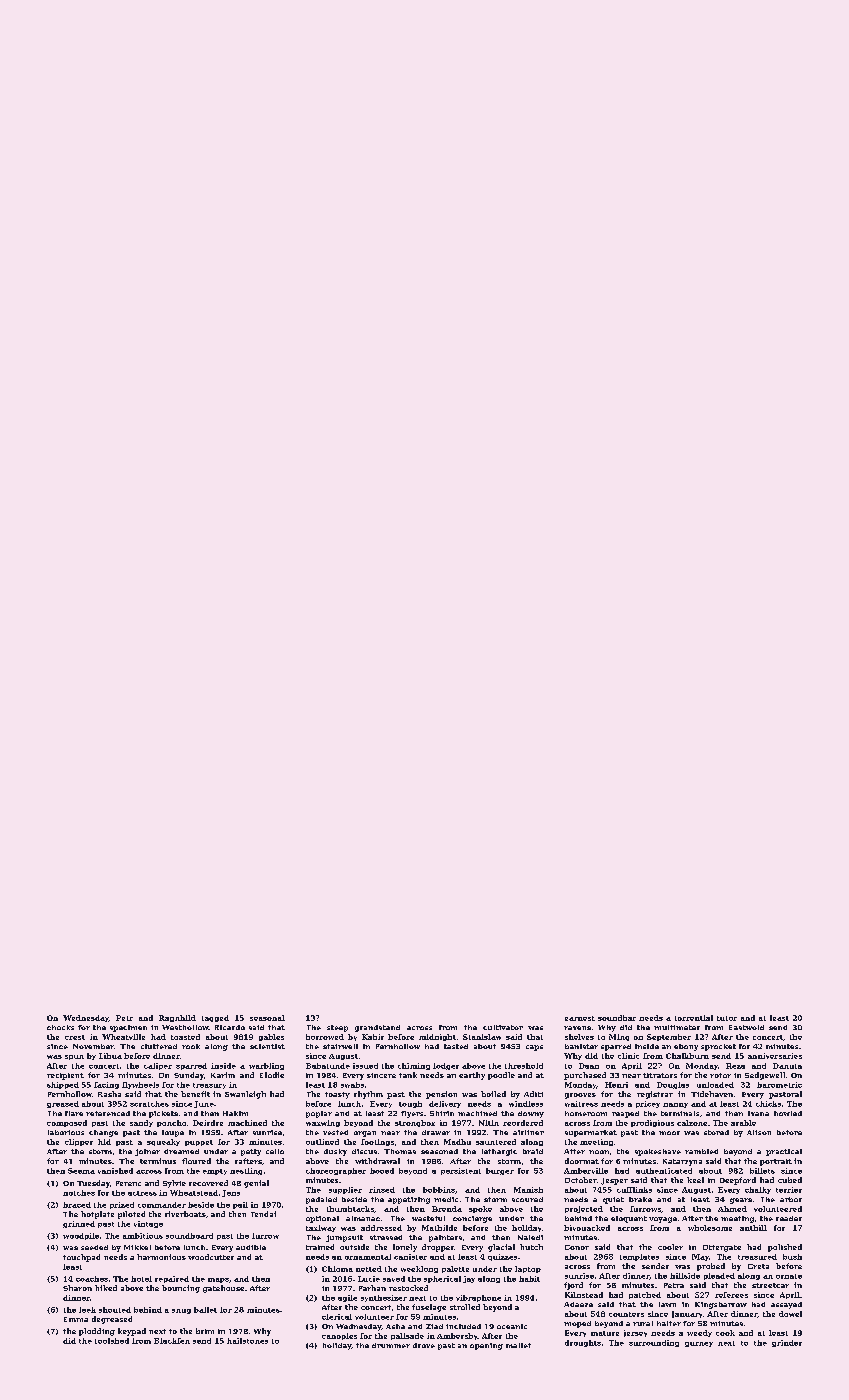  Describe the element at coordinates (530, 1237) in the image. I see `Naledi` at that location.
